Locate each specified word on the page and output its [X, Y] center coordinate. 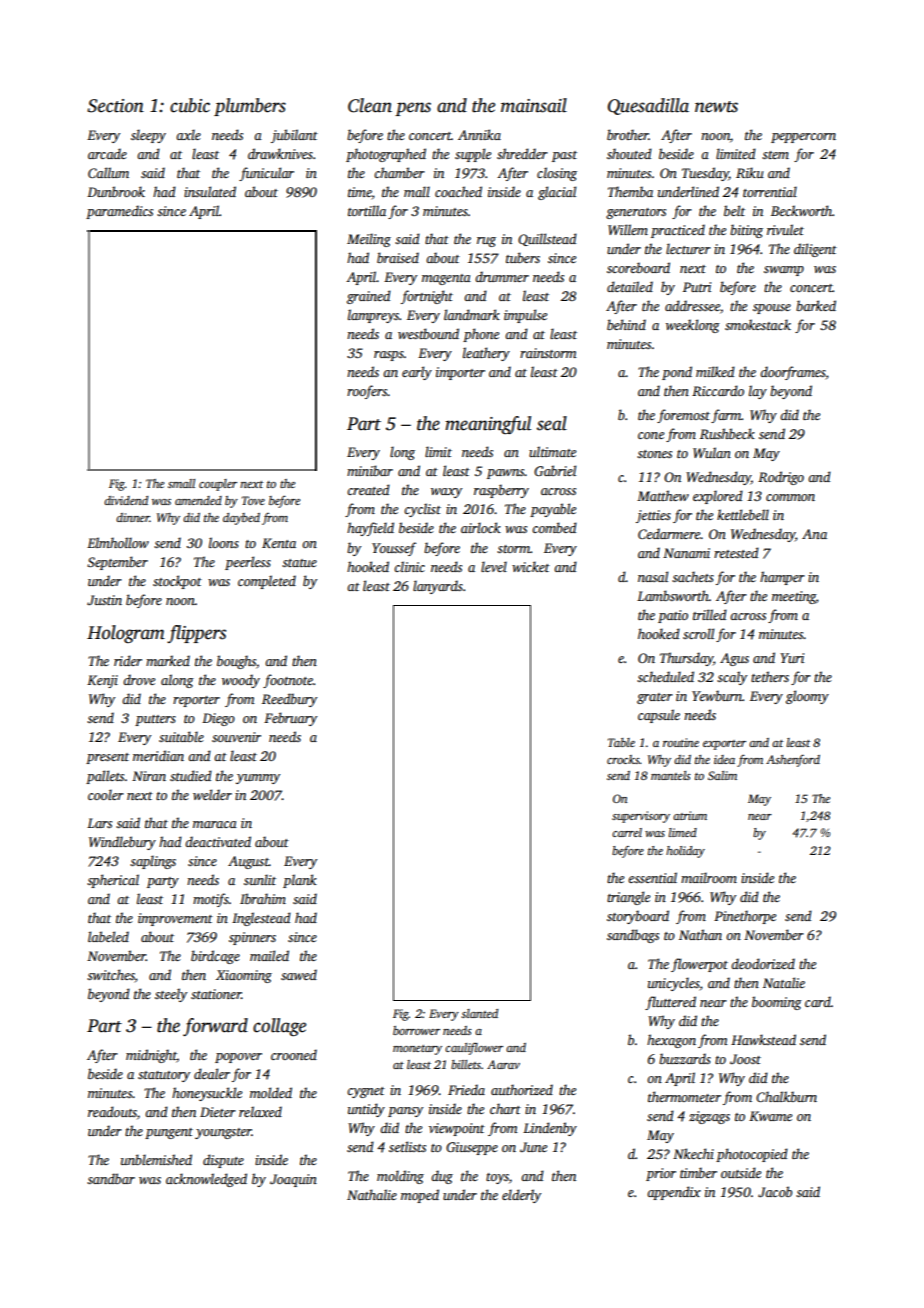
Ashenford [793, 760]
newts [716, 107]
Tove [253, 500]
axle [188, 134]
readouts [112, 1111]
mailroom [709, 877]
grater [655, 698]
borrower [416, 1030]
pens [413, 109]
